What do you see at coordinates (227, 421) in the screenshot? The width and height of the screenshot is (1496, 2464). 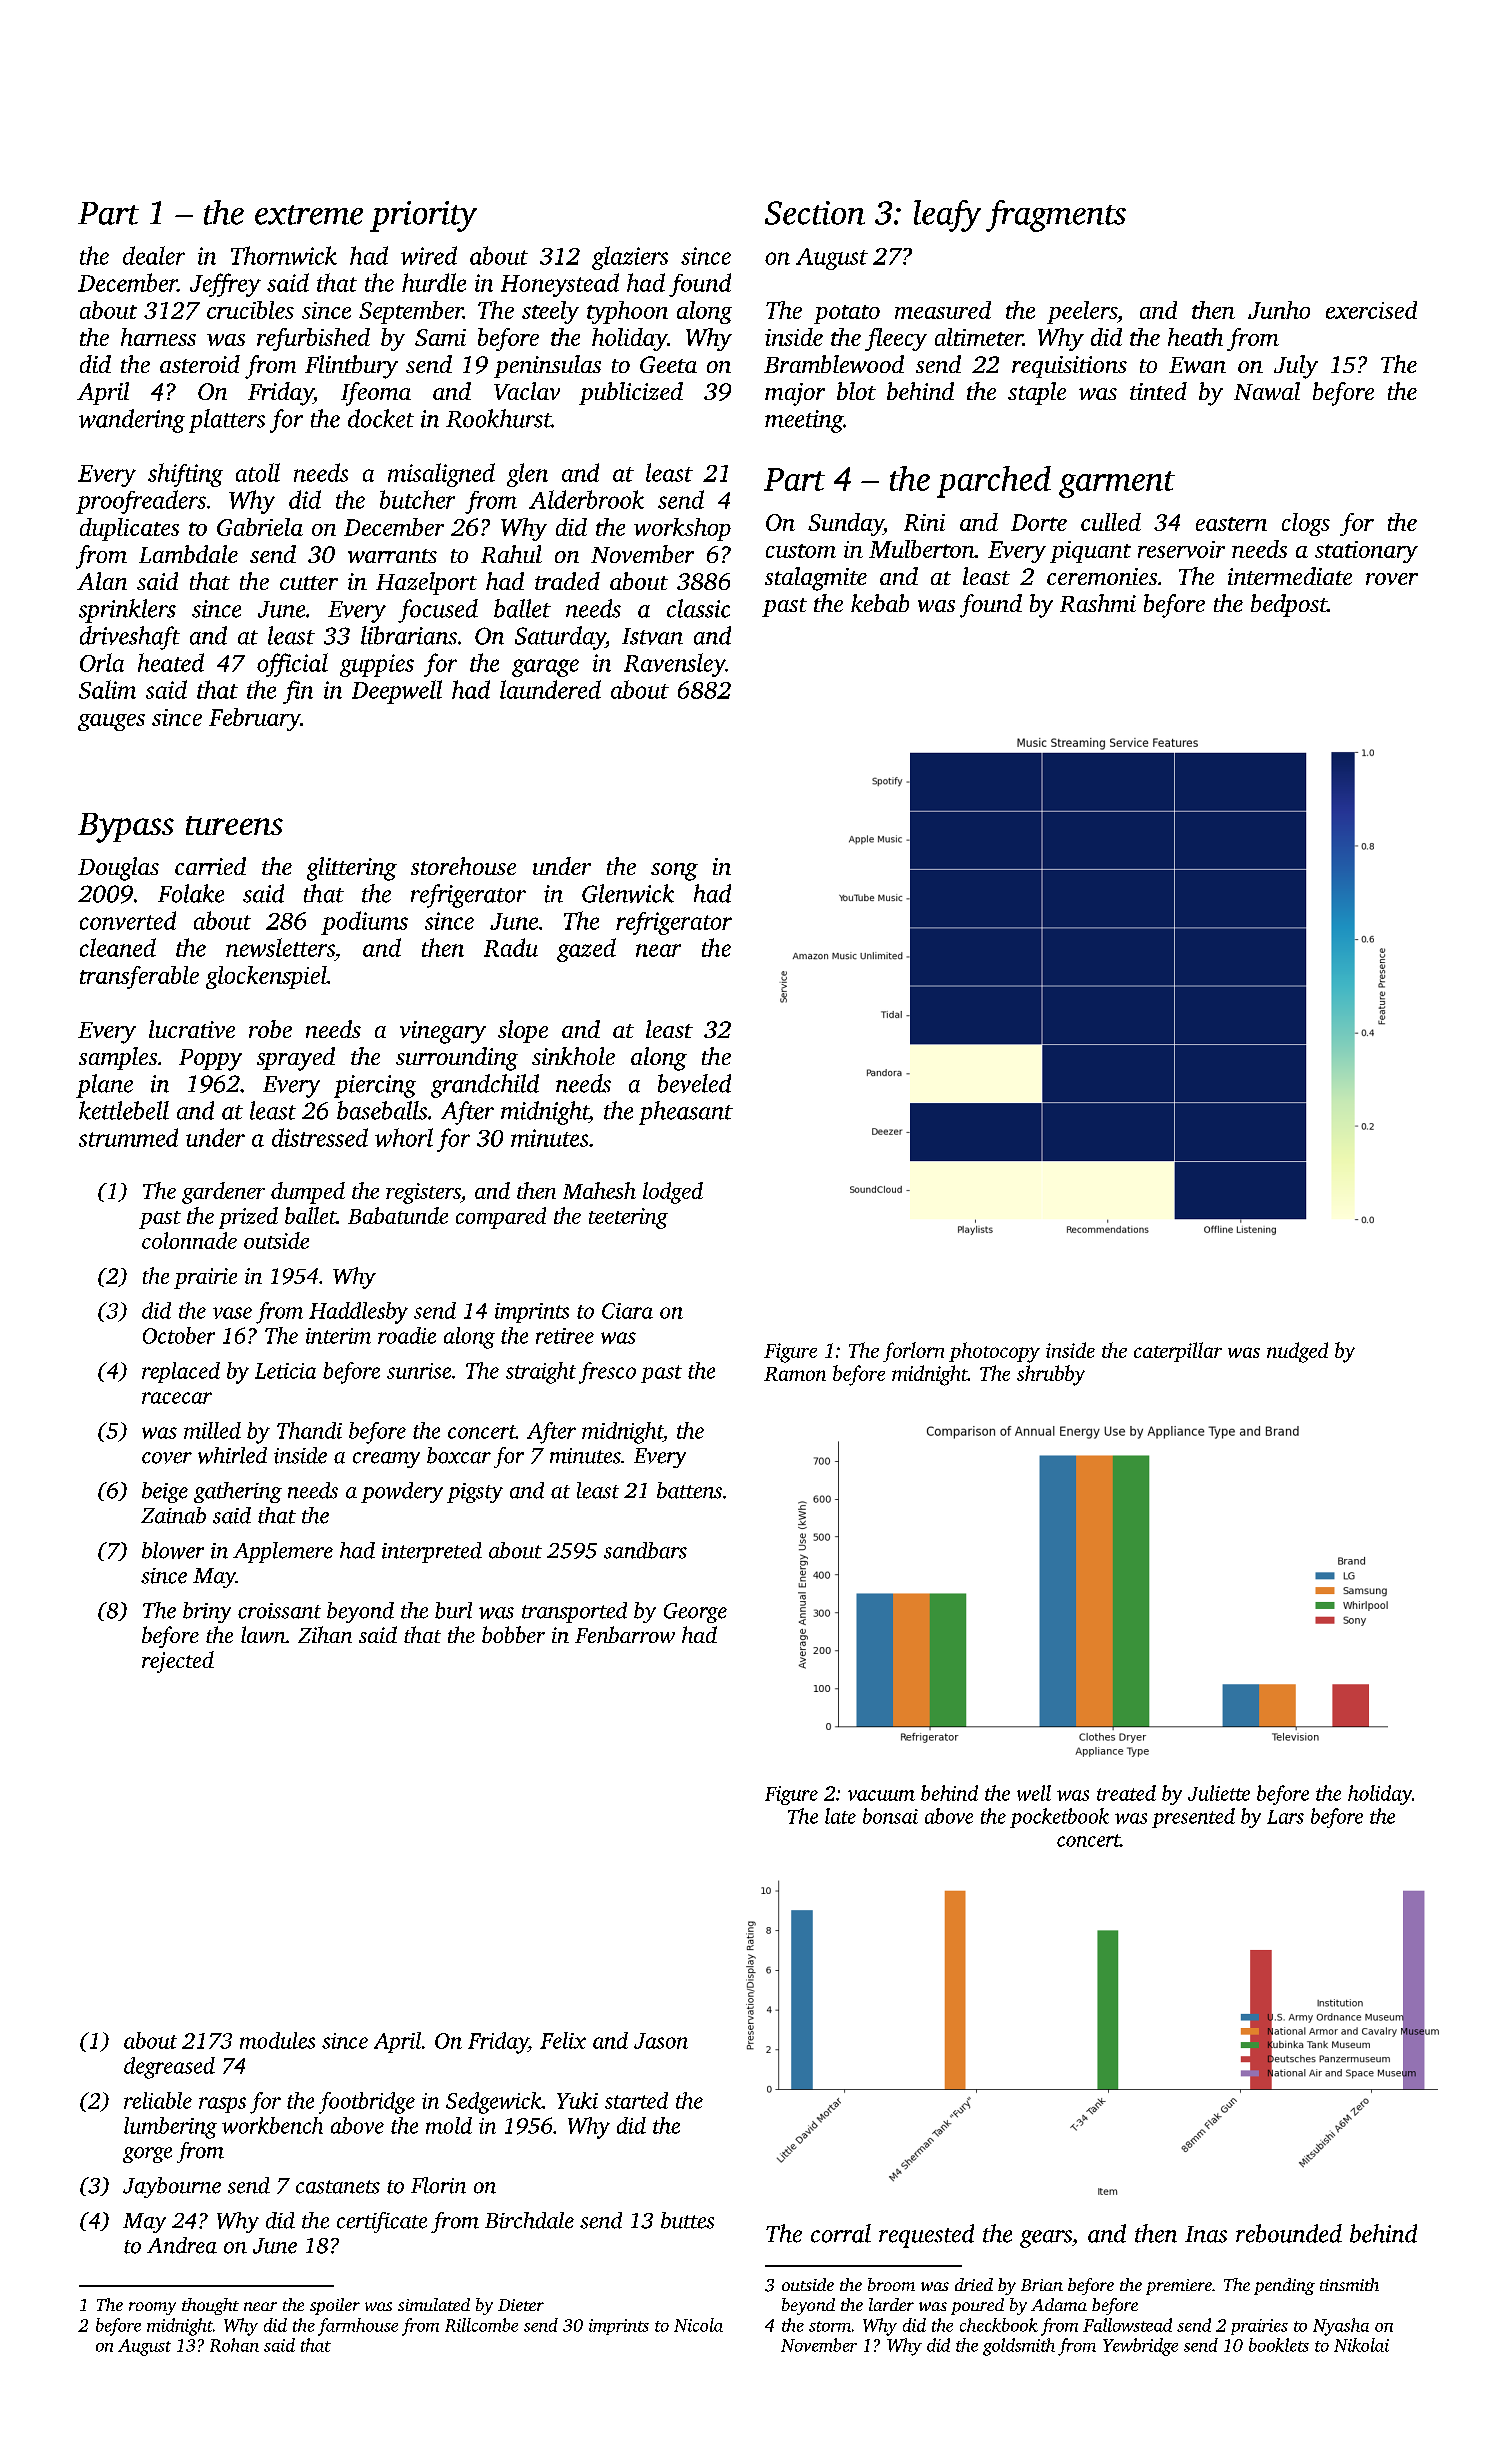 I see `platters` at bounding box center [227, 421].
